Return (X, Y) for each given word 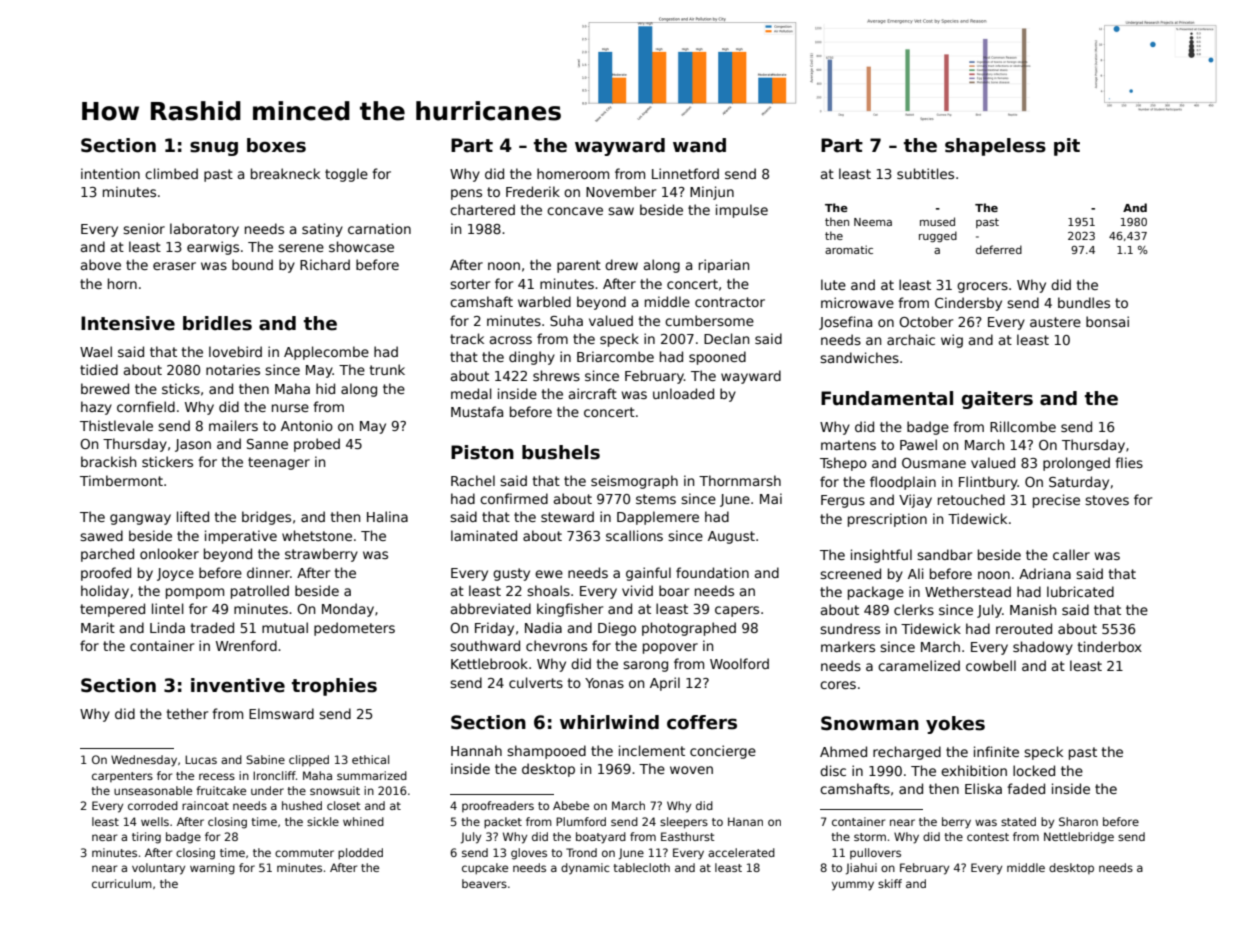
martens (848, 445)
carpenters (122, 777)
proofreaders (498, 806)
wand (699, 145)
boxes (276, 145)
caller (1071, 554)
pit (1067, 147)
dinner (268, 572)
